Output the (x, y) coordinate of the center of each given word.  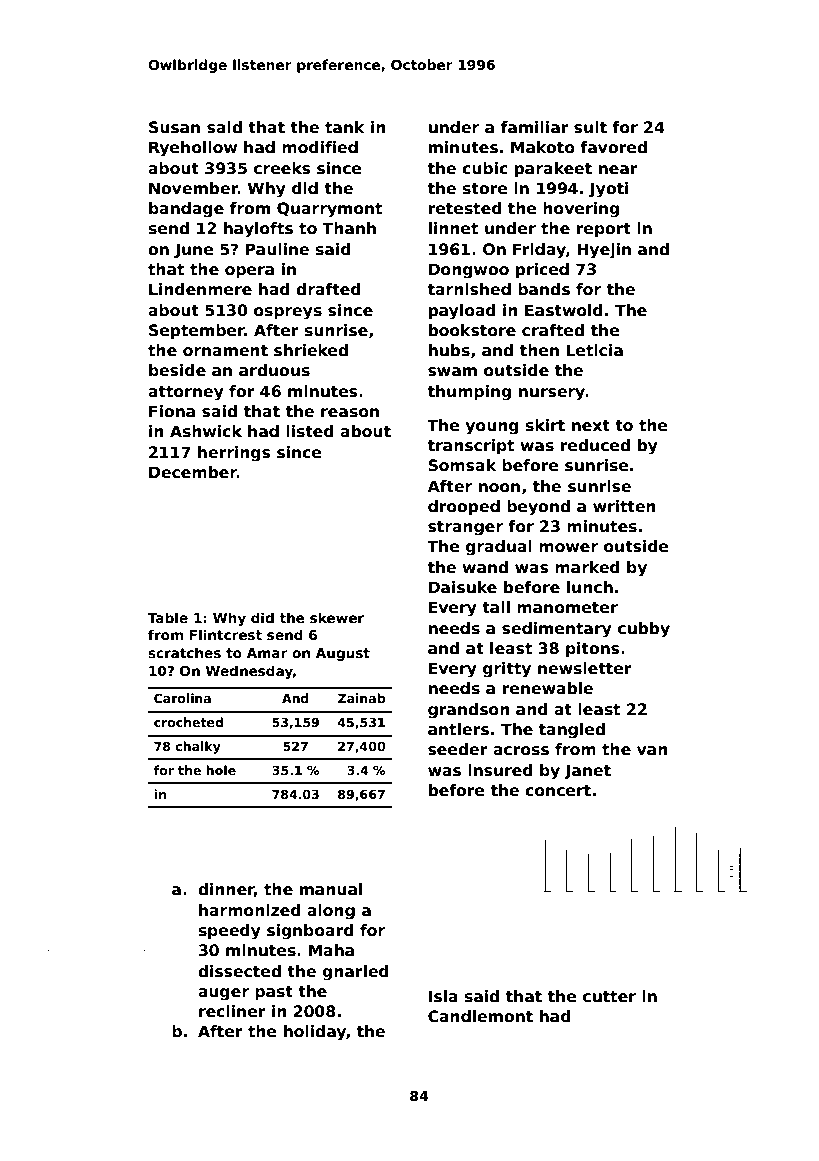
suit (590, 127)
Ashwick (206, 431)
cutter (609, 997)
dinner (226, 890)
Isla (443, 996)
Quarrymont (329, 210)
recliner (232, 1011)
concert (558, 791)
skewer (337, 617)
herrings (234, 454)
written (624, 506)
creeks (282, 168)
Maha (331, 950)
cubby (644, 630)
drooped (464, 507)
